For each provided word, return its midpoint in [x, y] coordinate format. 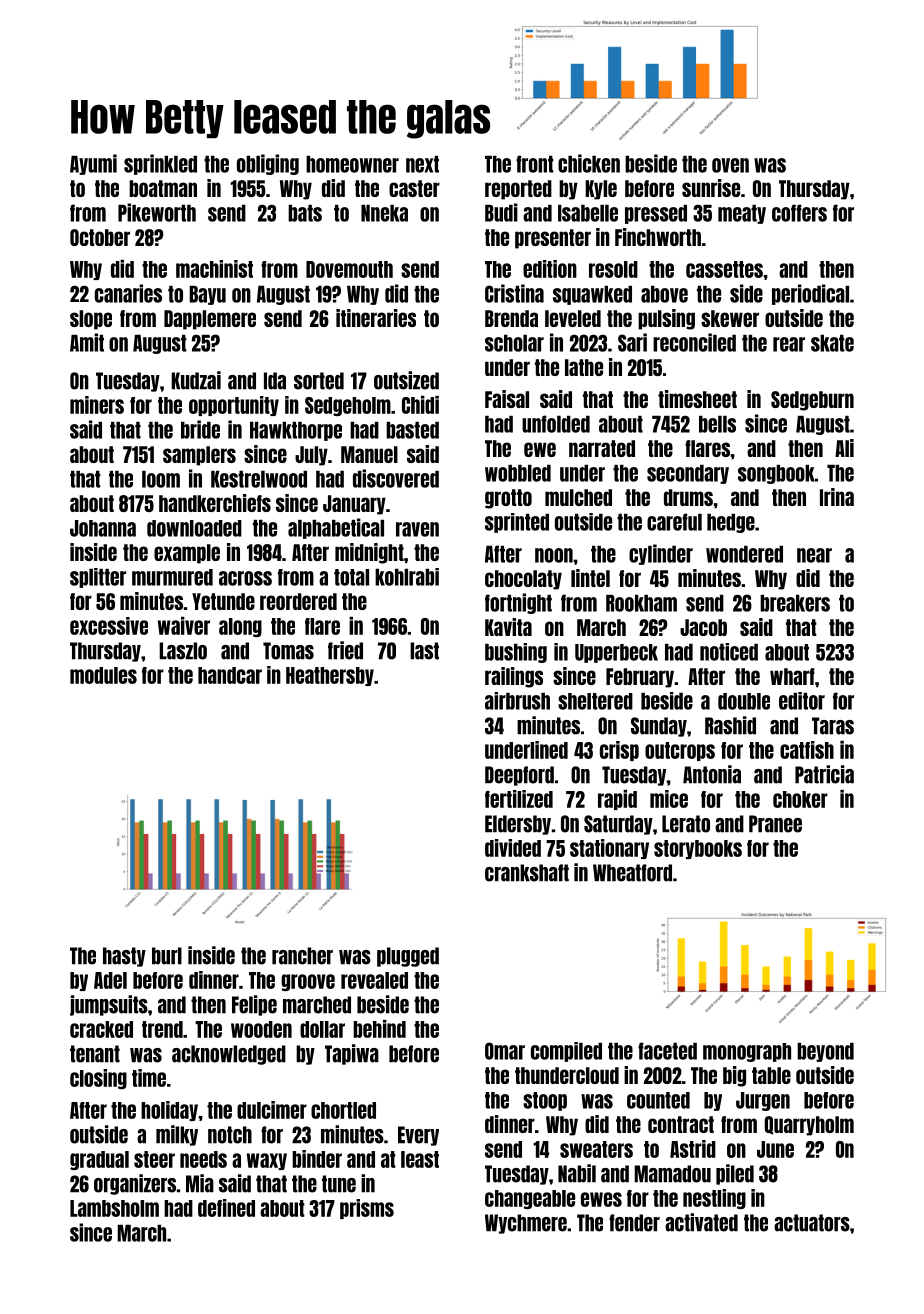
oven [730, 165]
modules [103, 675]
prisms [367, 1209]
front [535, 164]
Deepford [519, 776]
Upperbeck [616, 653]
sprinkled [160, 164]
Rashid [730, 725]
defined [226, 1208]
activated [701, 1222]
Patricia [824, 774]
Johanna [103, 528]
